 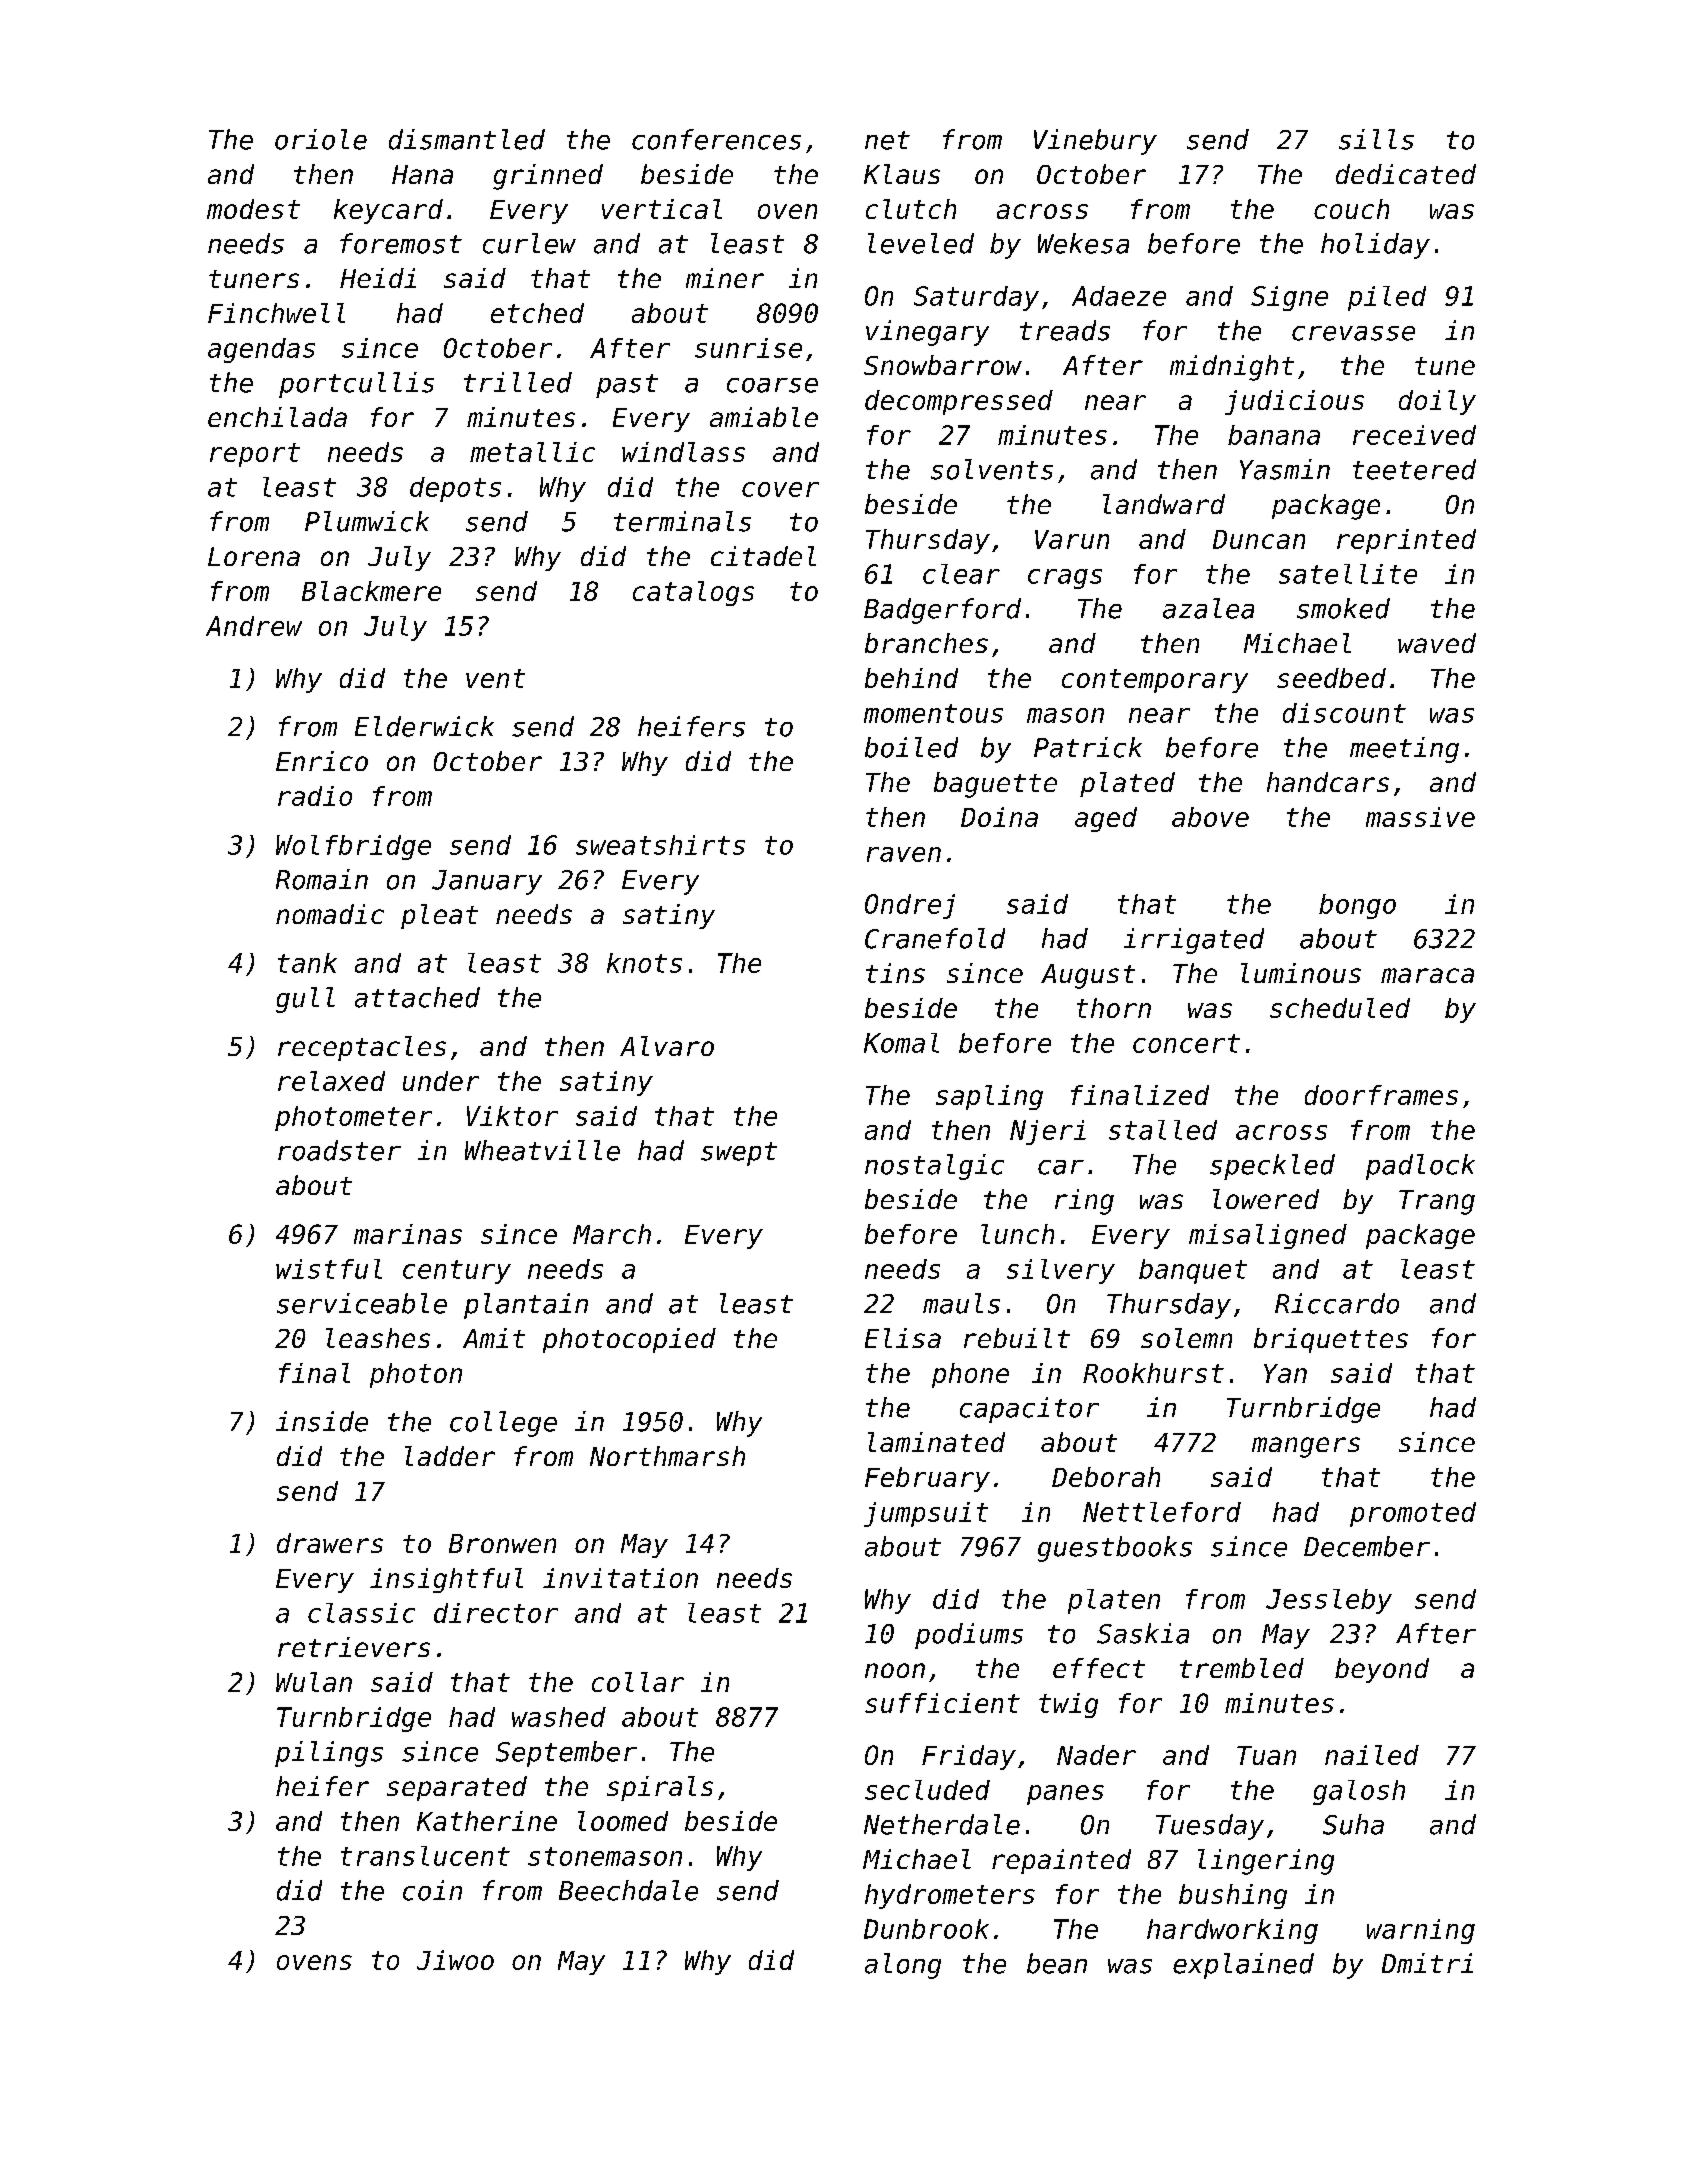 I want to click on conferences, so click(x=716, y=139).
